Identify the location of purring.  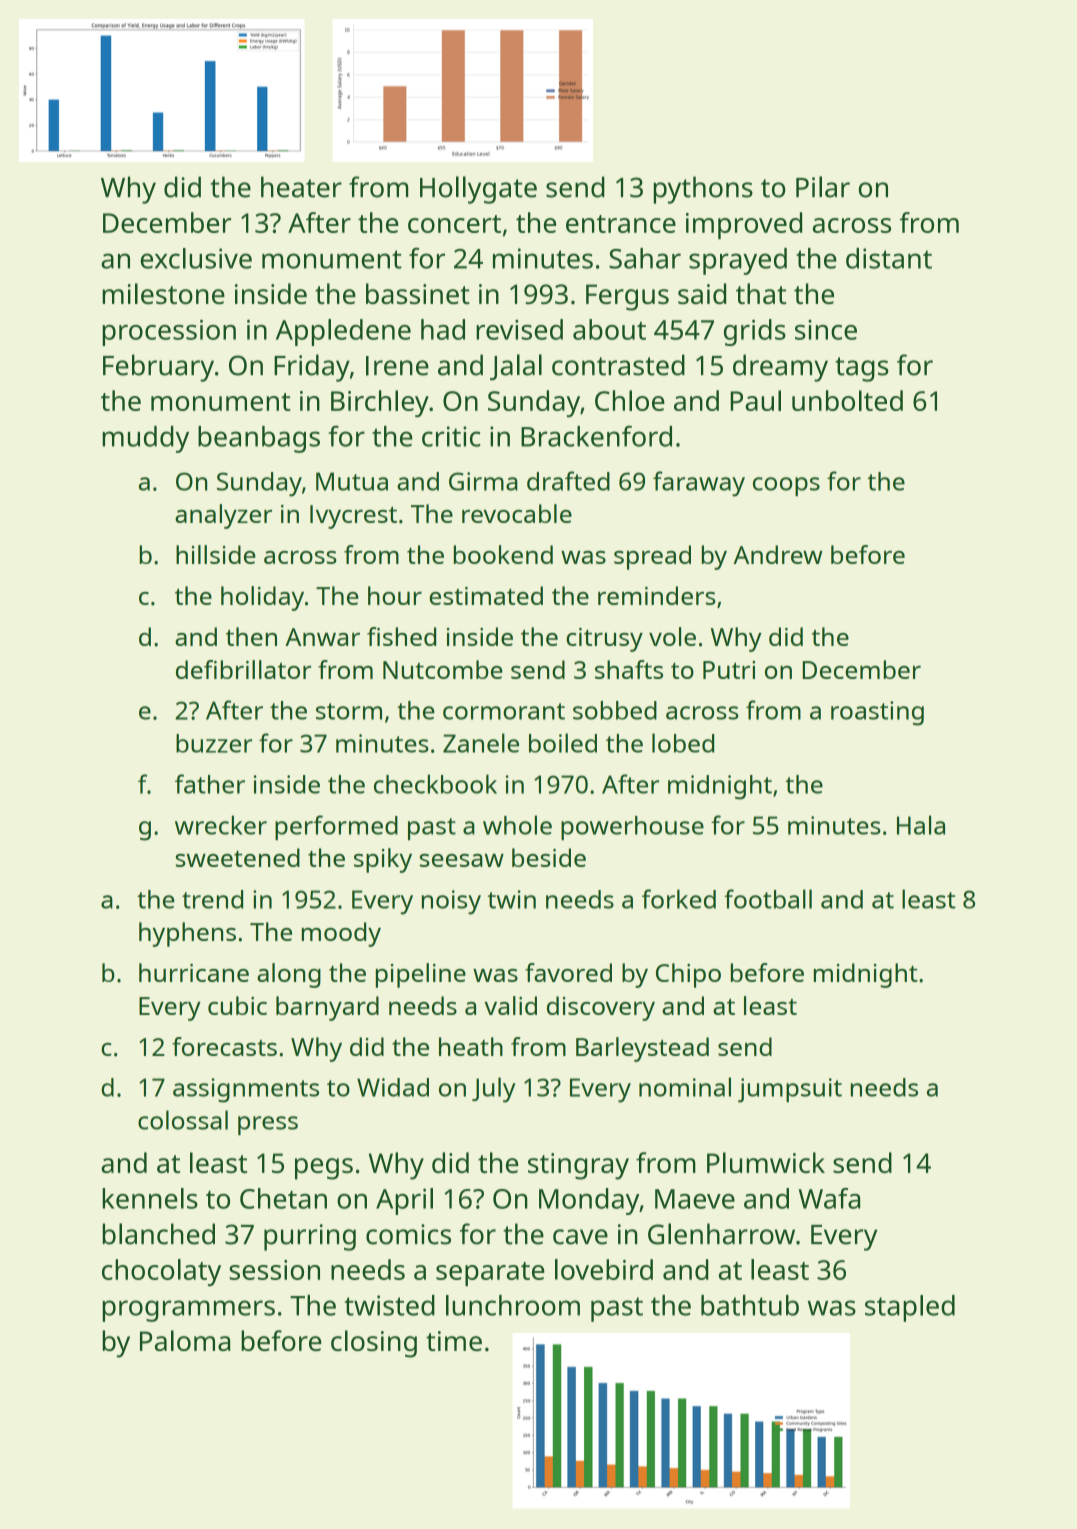
(310, 1237).
